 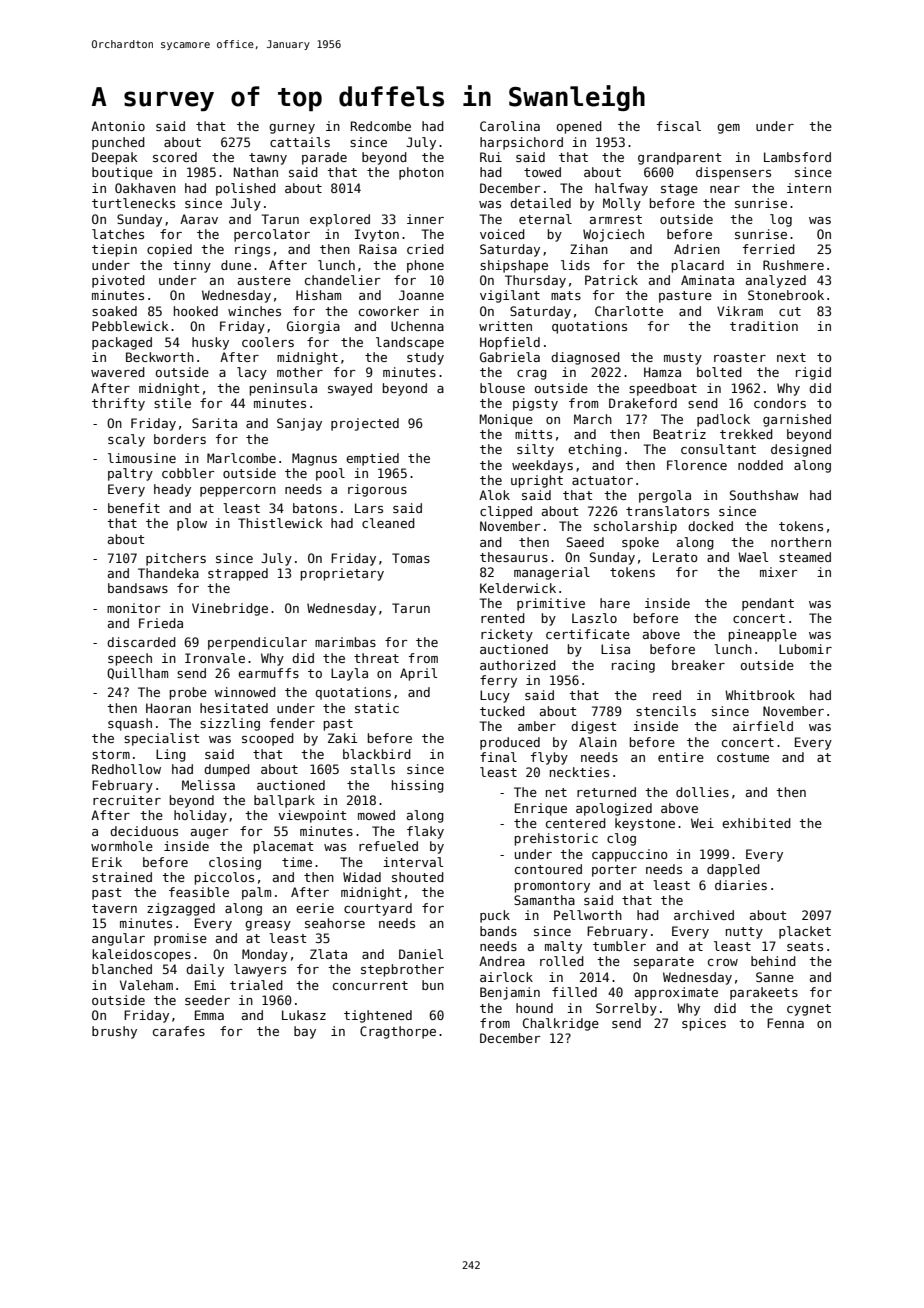 I want to click on blouse, so click(x=502, y=388).
